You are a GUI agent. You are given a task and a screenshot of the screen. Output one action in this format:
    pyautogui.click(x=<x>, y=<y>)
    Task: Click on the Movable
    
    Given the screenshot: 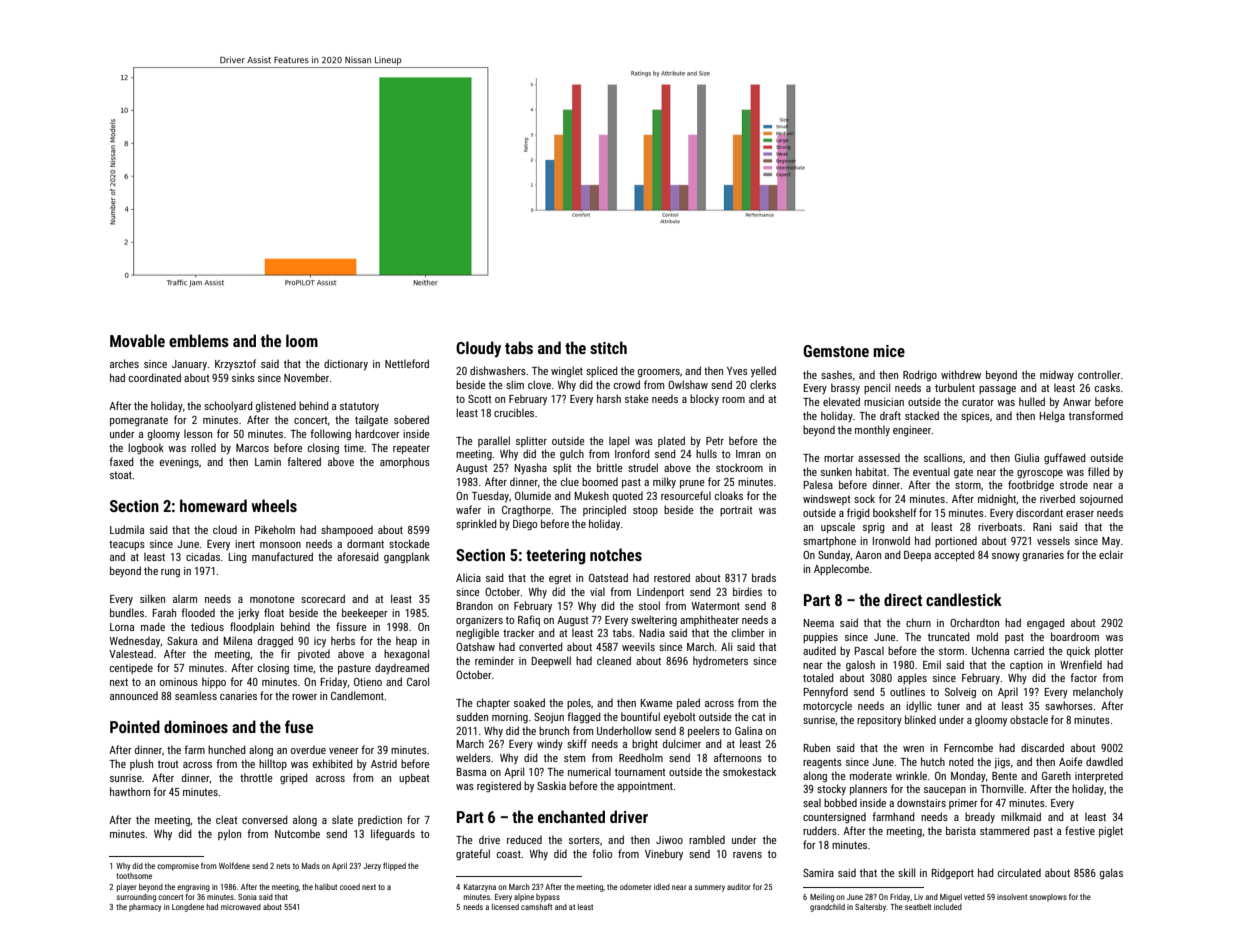 What is the action you would take?
    pyautogui.click(x=137, y=340)
